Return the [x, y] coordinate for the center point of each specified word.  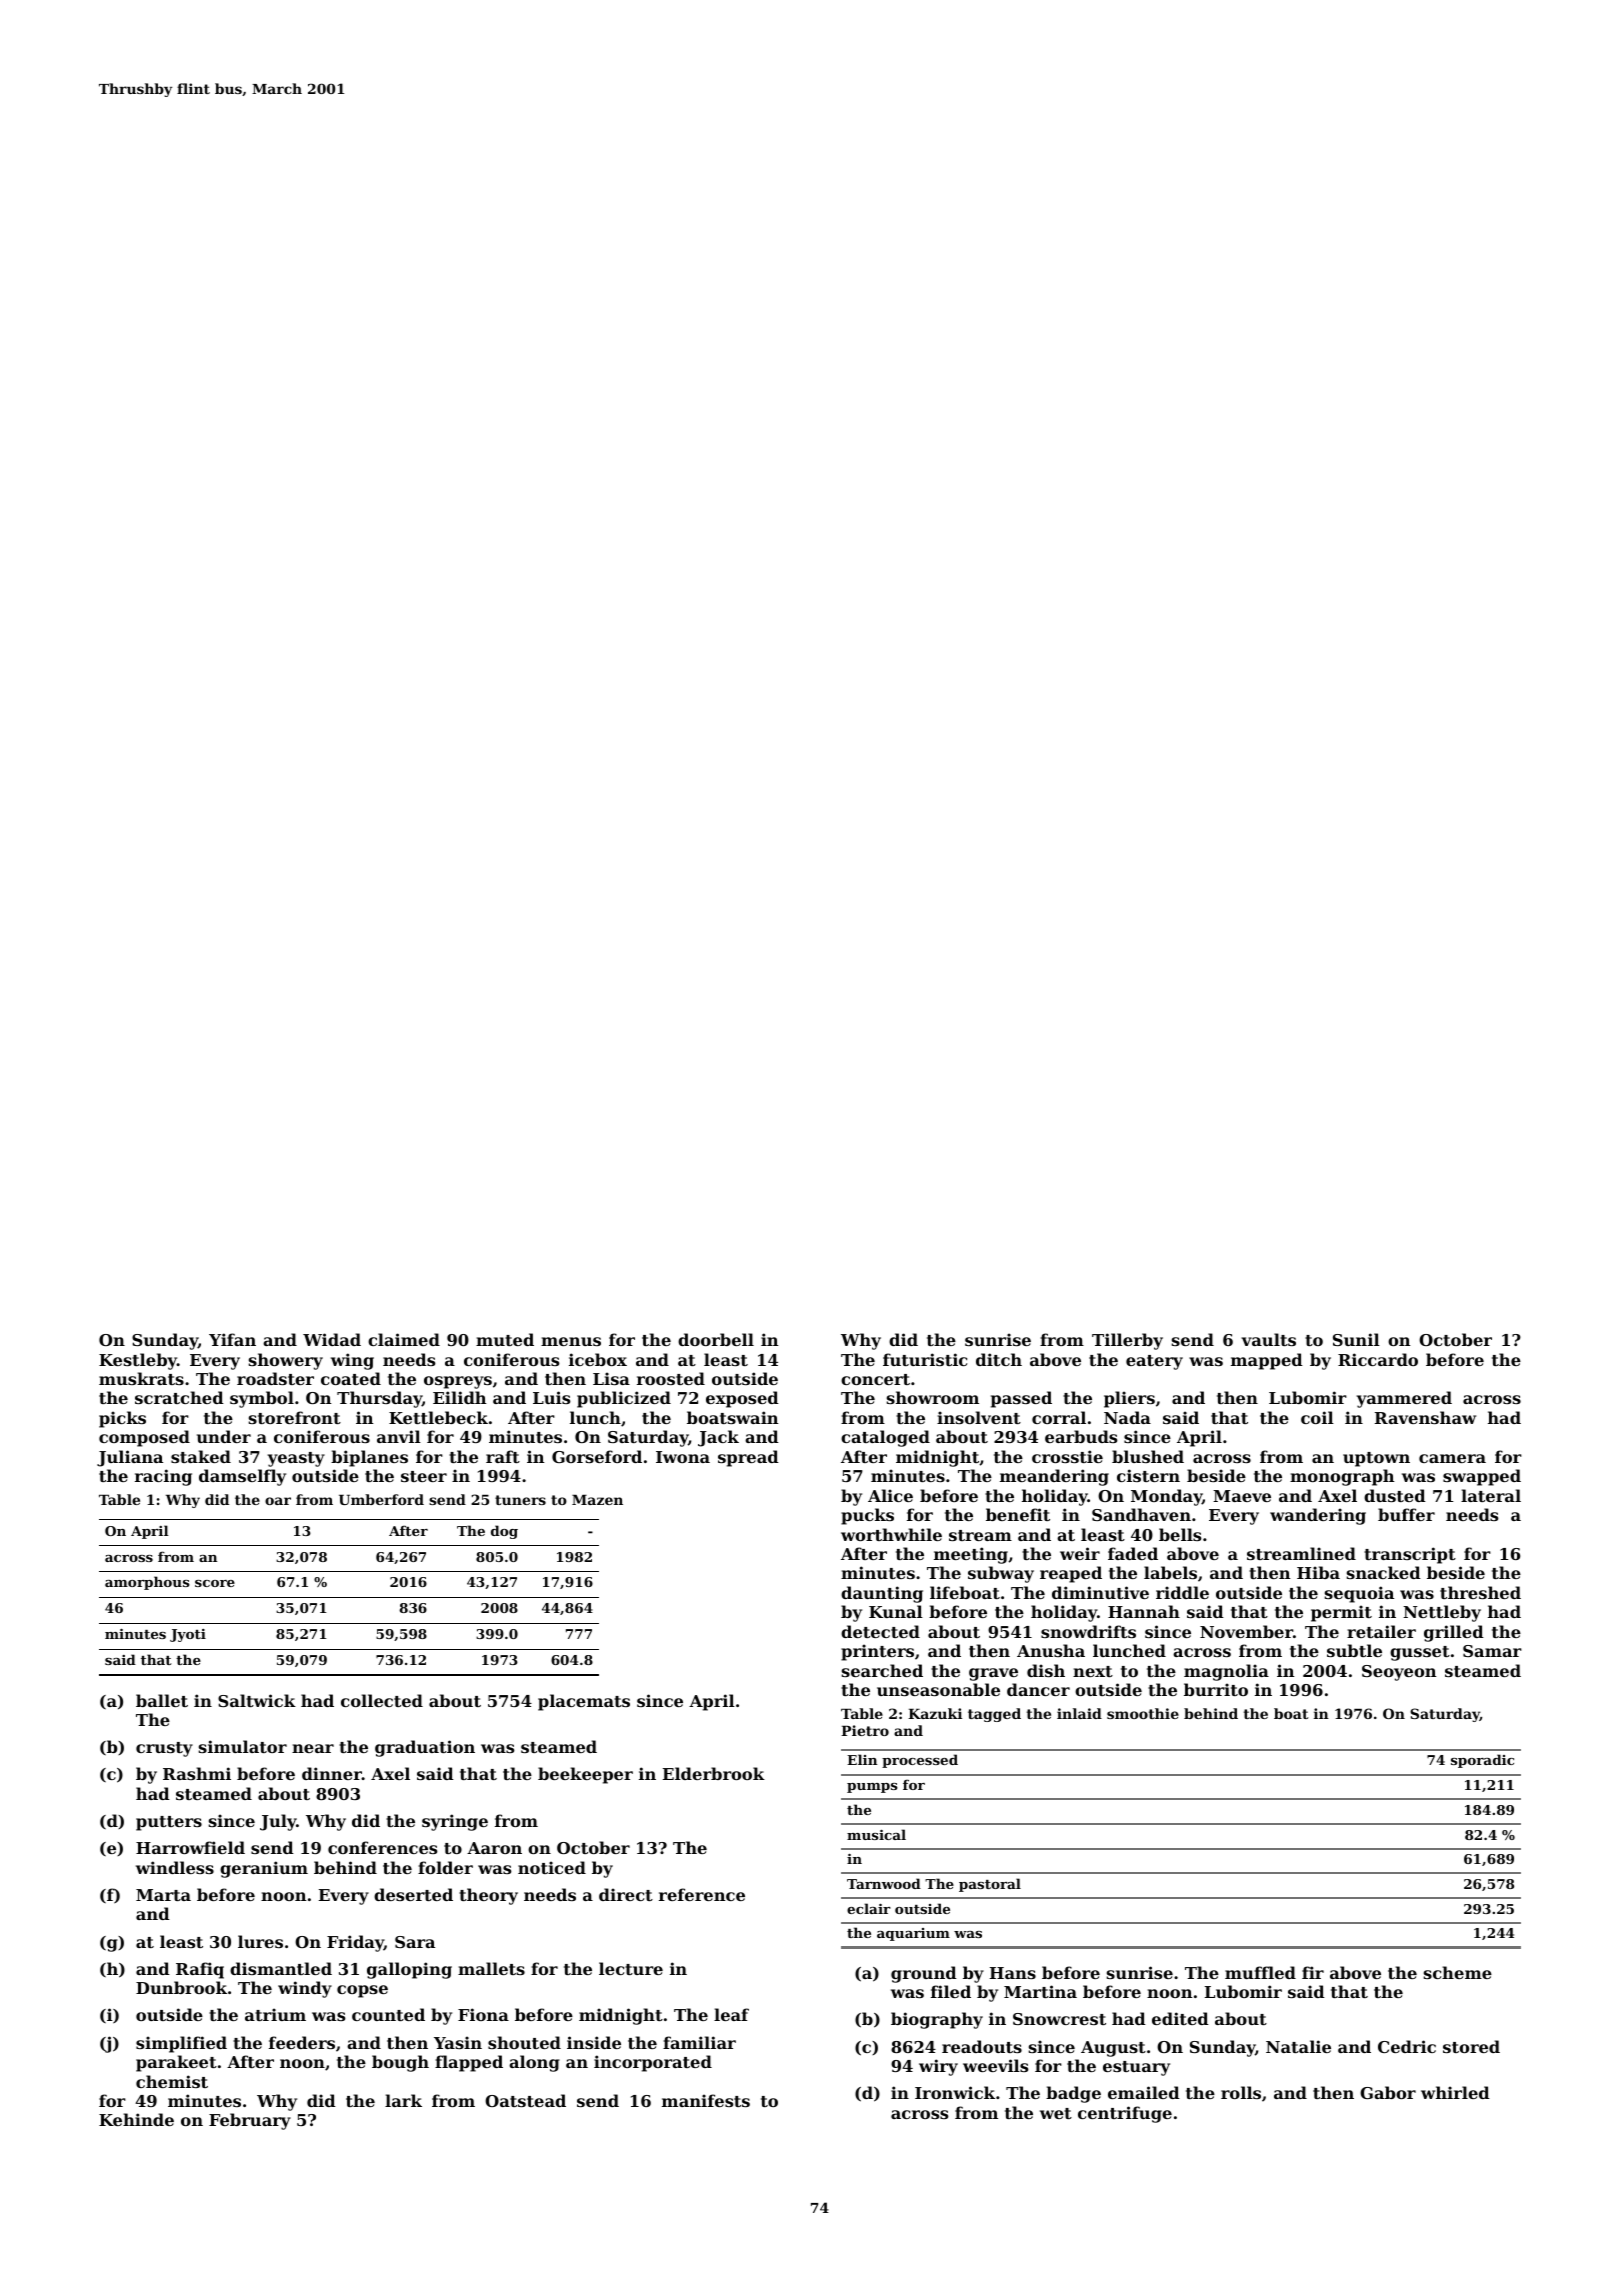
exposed [742, 1399]
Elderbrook [714, 1773]
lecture [631, 1968]
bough [400, 2063]
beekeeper [585, 1775]
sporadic [1482, 1761]
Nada [1127, 1417]
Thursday [379, 1399]
